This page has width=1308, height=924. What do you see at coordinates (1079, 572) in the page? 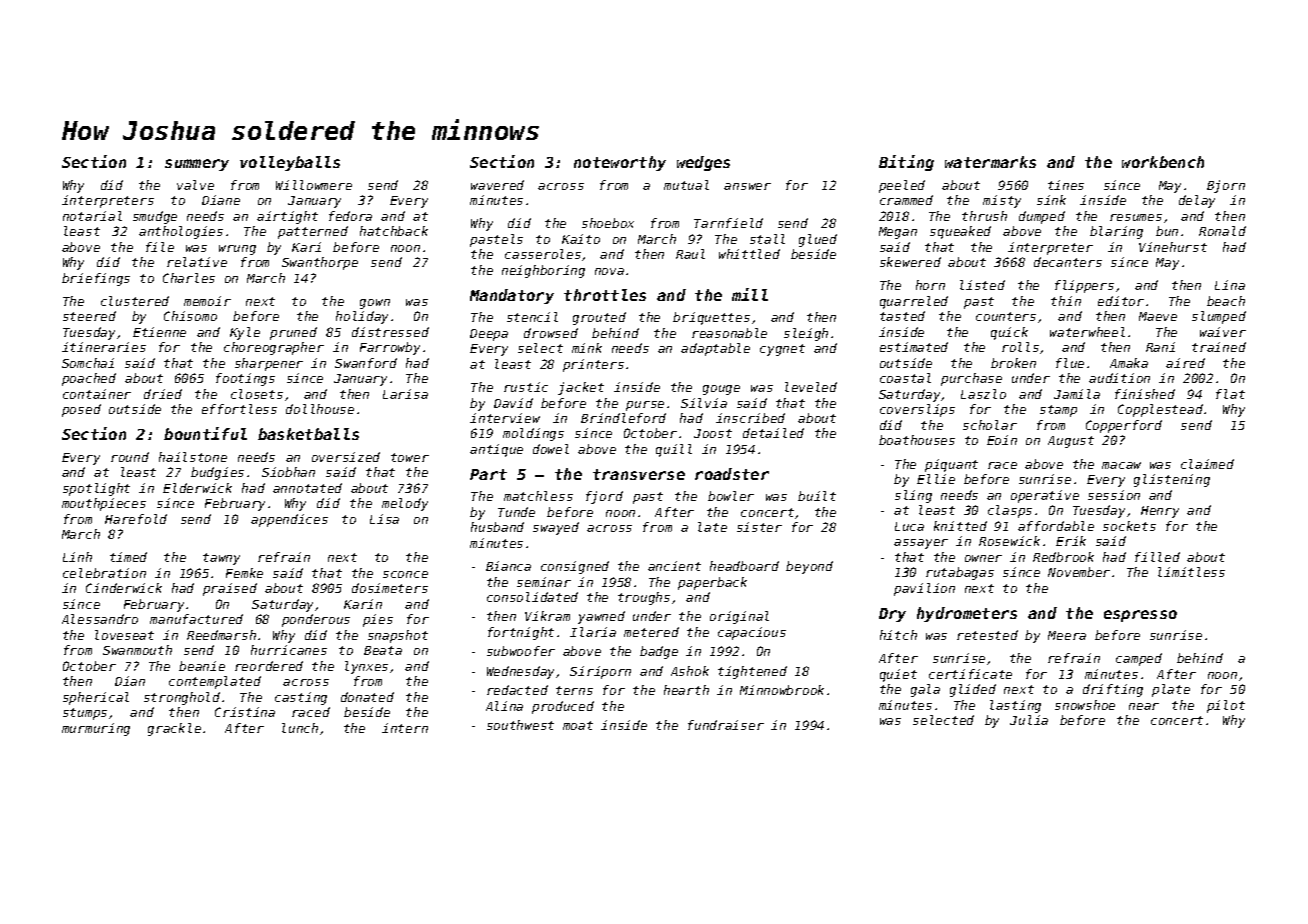
I see `November` at bounding box center [1079, 572].
